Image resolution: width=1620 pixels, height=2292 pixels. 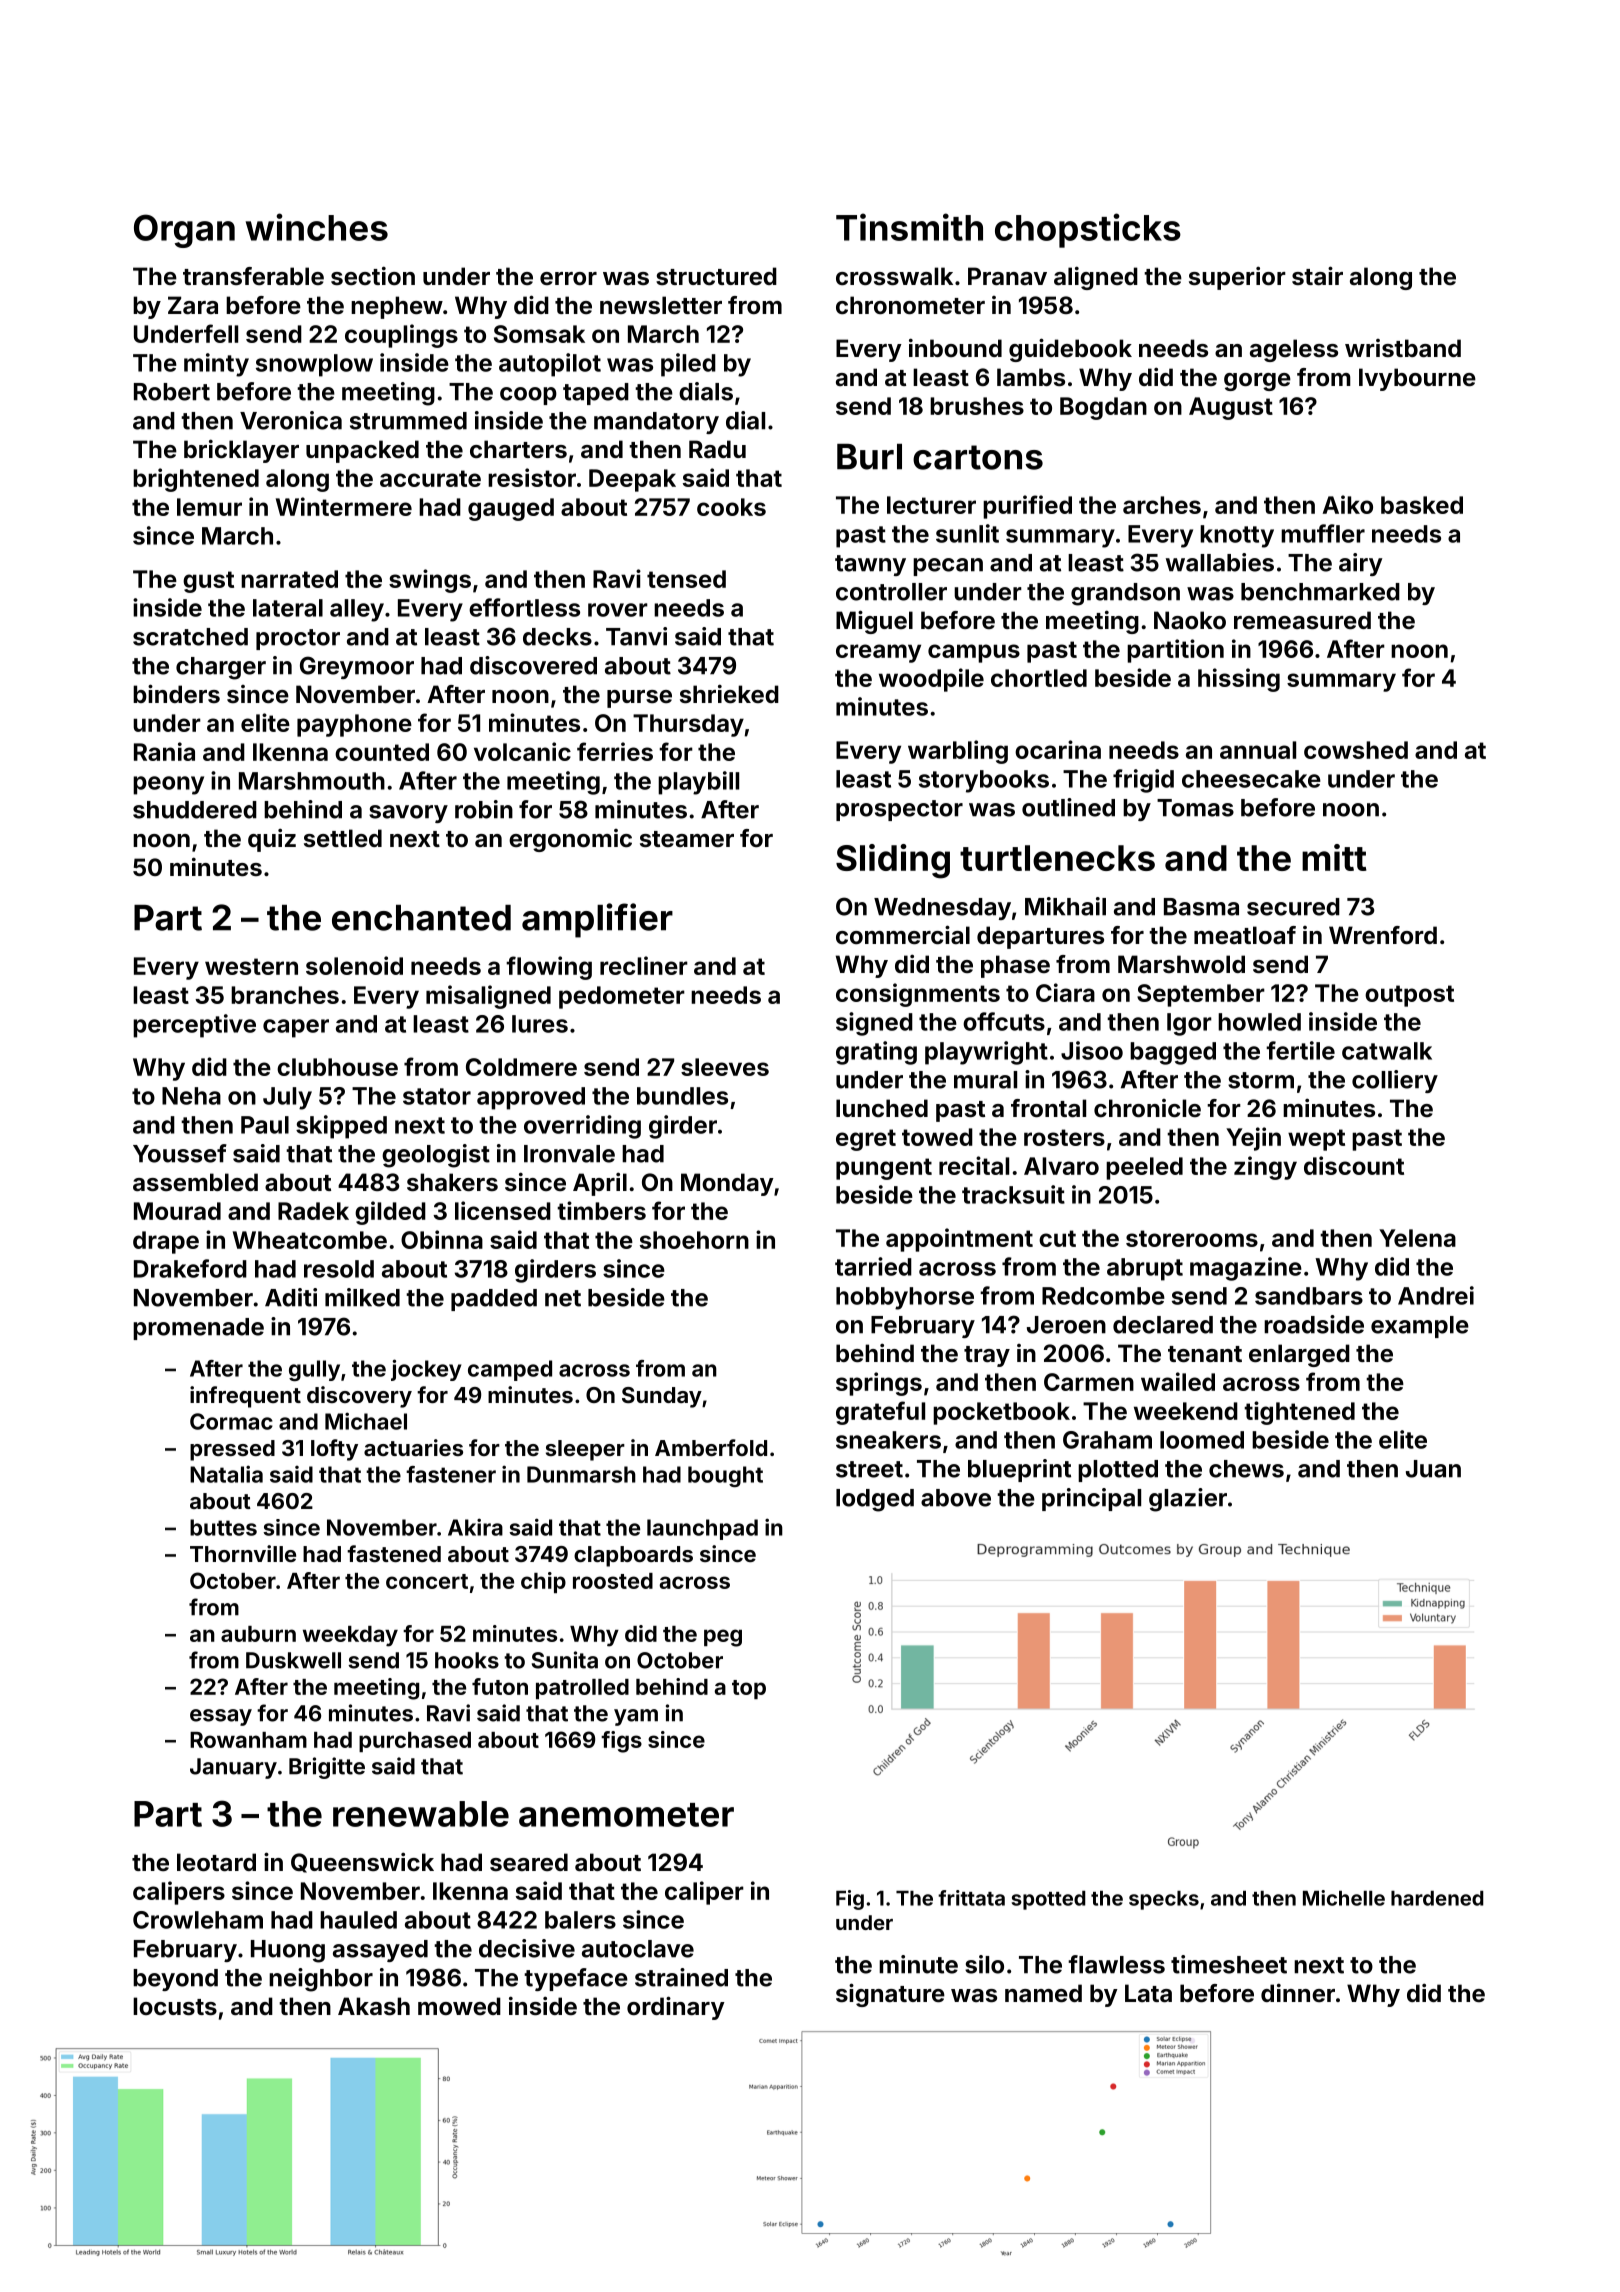 I want to click on example, so click(x=1420, y=1327).
